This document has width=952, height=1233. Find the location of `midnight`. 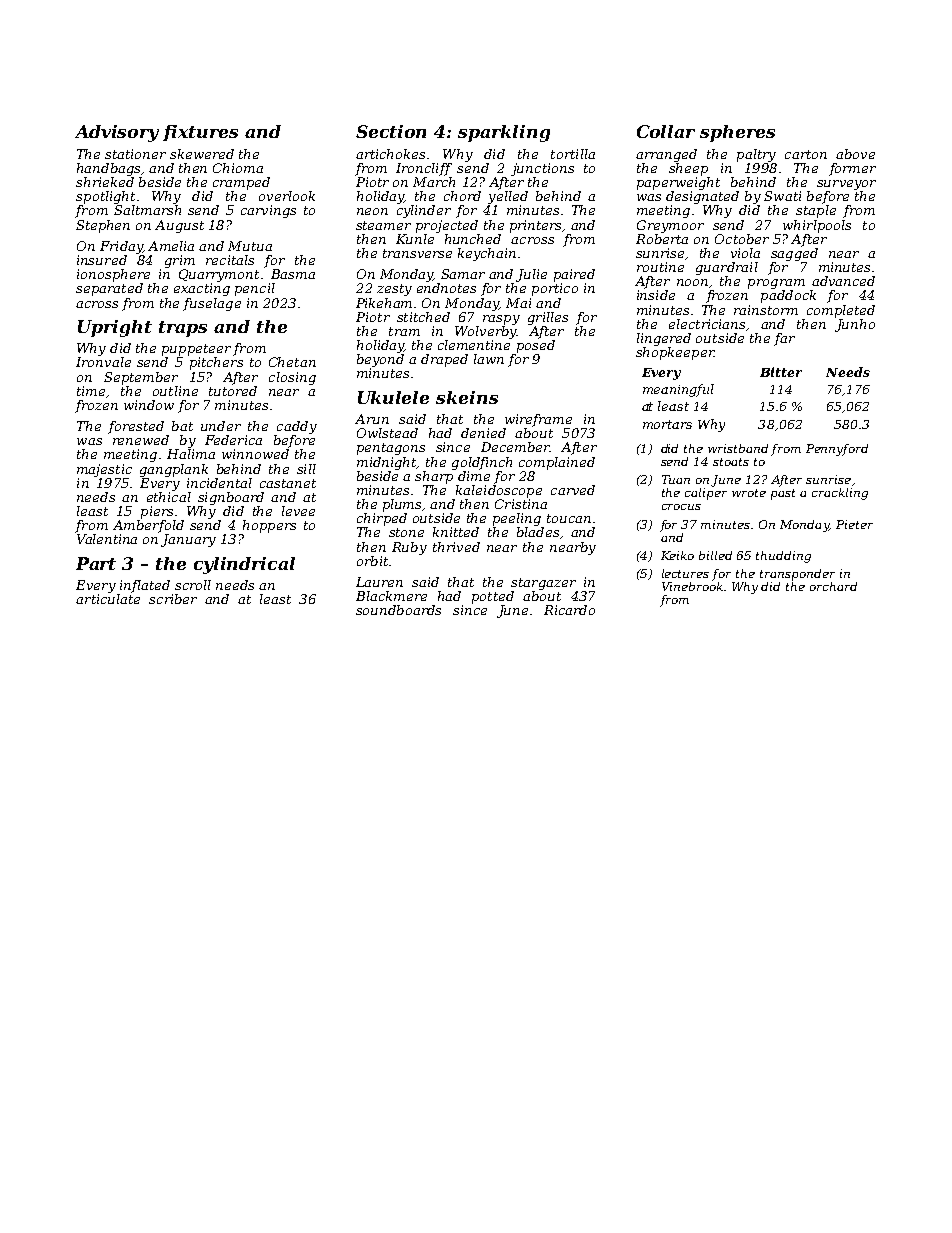

midnight is located at coordinates (387, 463).
